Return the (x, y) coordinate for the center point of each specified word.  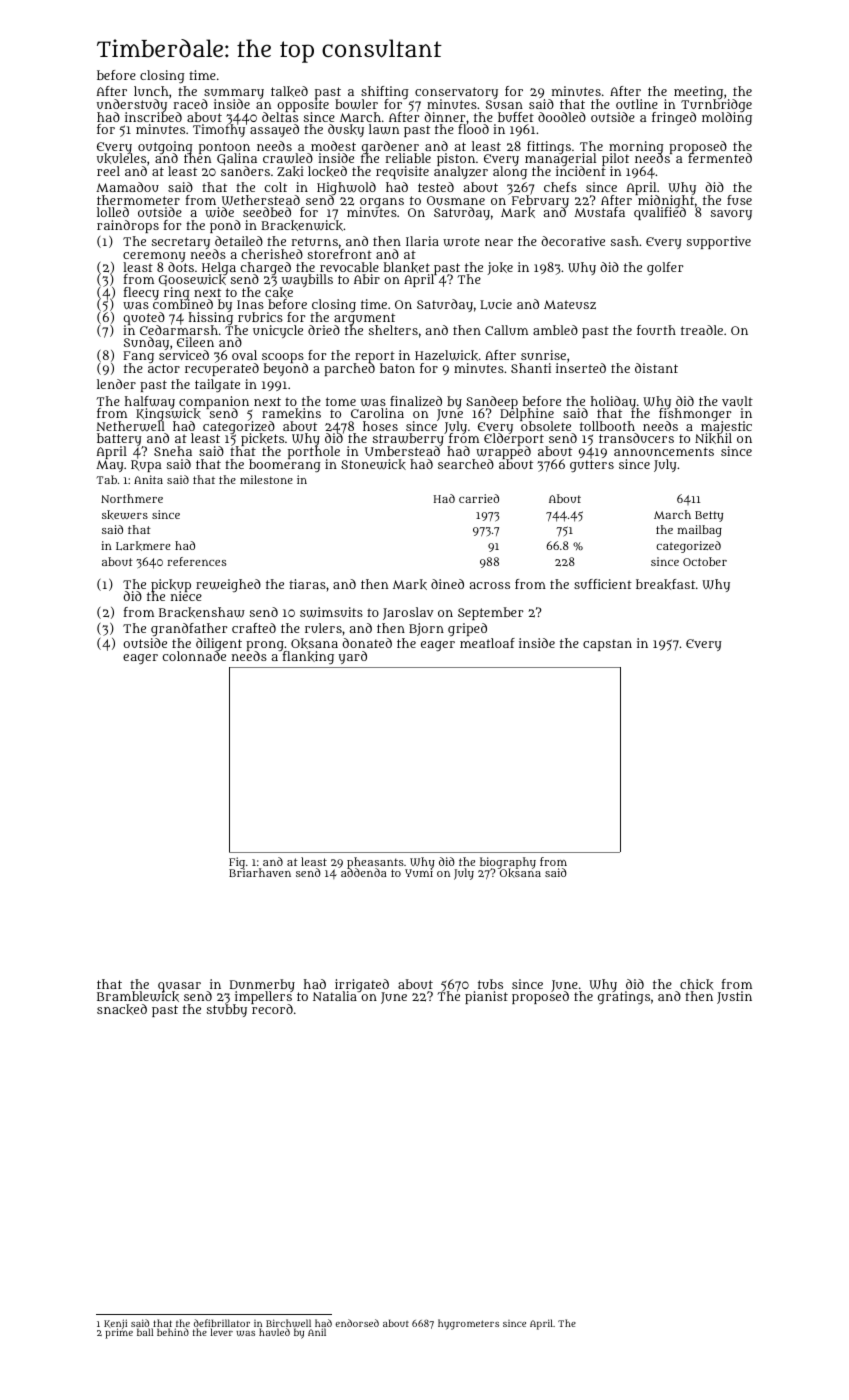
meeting (698, 93)
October (705, 561)
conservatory (456, 93)
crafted (254, 628)
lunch (151, 91)
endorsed (357, 1323)
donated (367, 643)
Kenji (115, 1324)
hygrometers (468, 1324)
